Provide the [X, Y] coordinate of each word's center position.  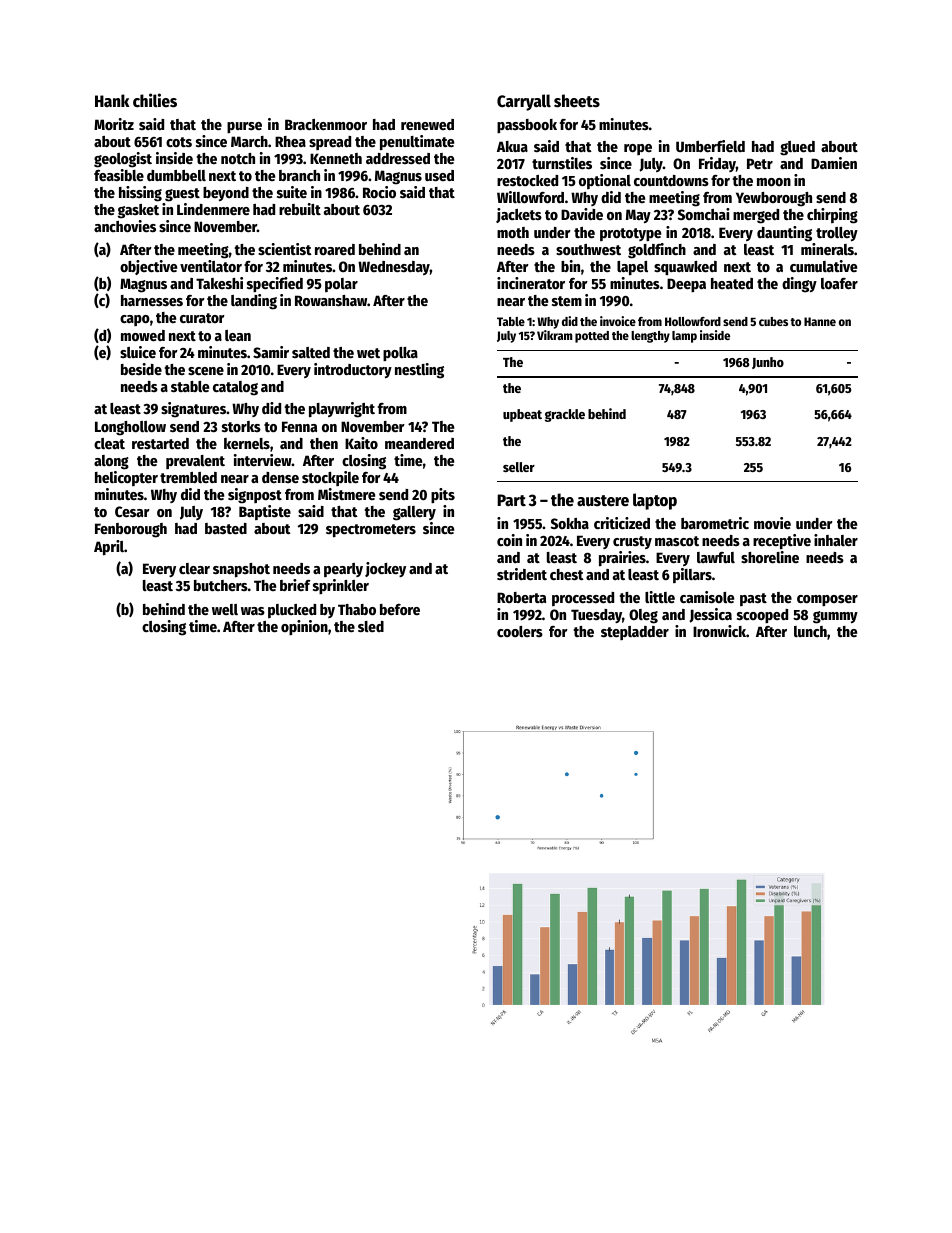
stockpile [330, 478]
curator [202, 318]
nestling [419, 371]
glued [797, 148]
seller [519, 467]
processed [583, 599]
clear [194, 568]
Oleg [643, 616]
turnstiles [562, 163]
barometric [715, 523]
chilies [155, 100]
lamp [684, 337]
